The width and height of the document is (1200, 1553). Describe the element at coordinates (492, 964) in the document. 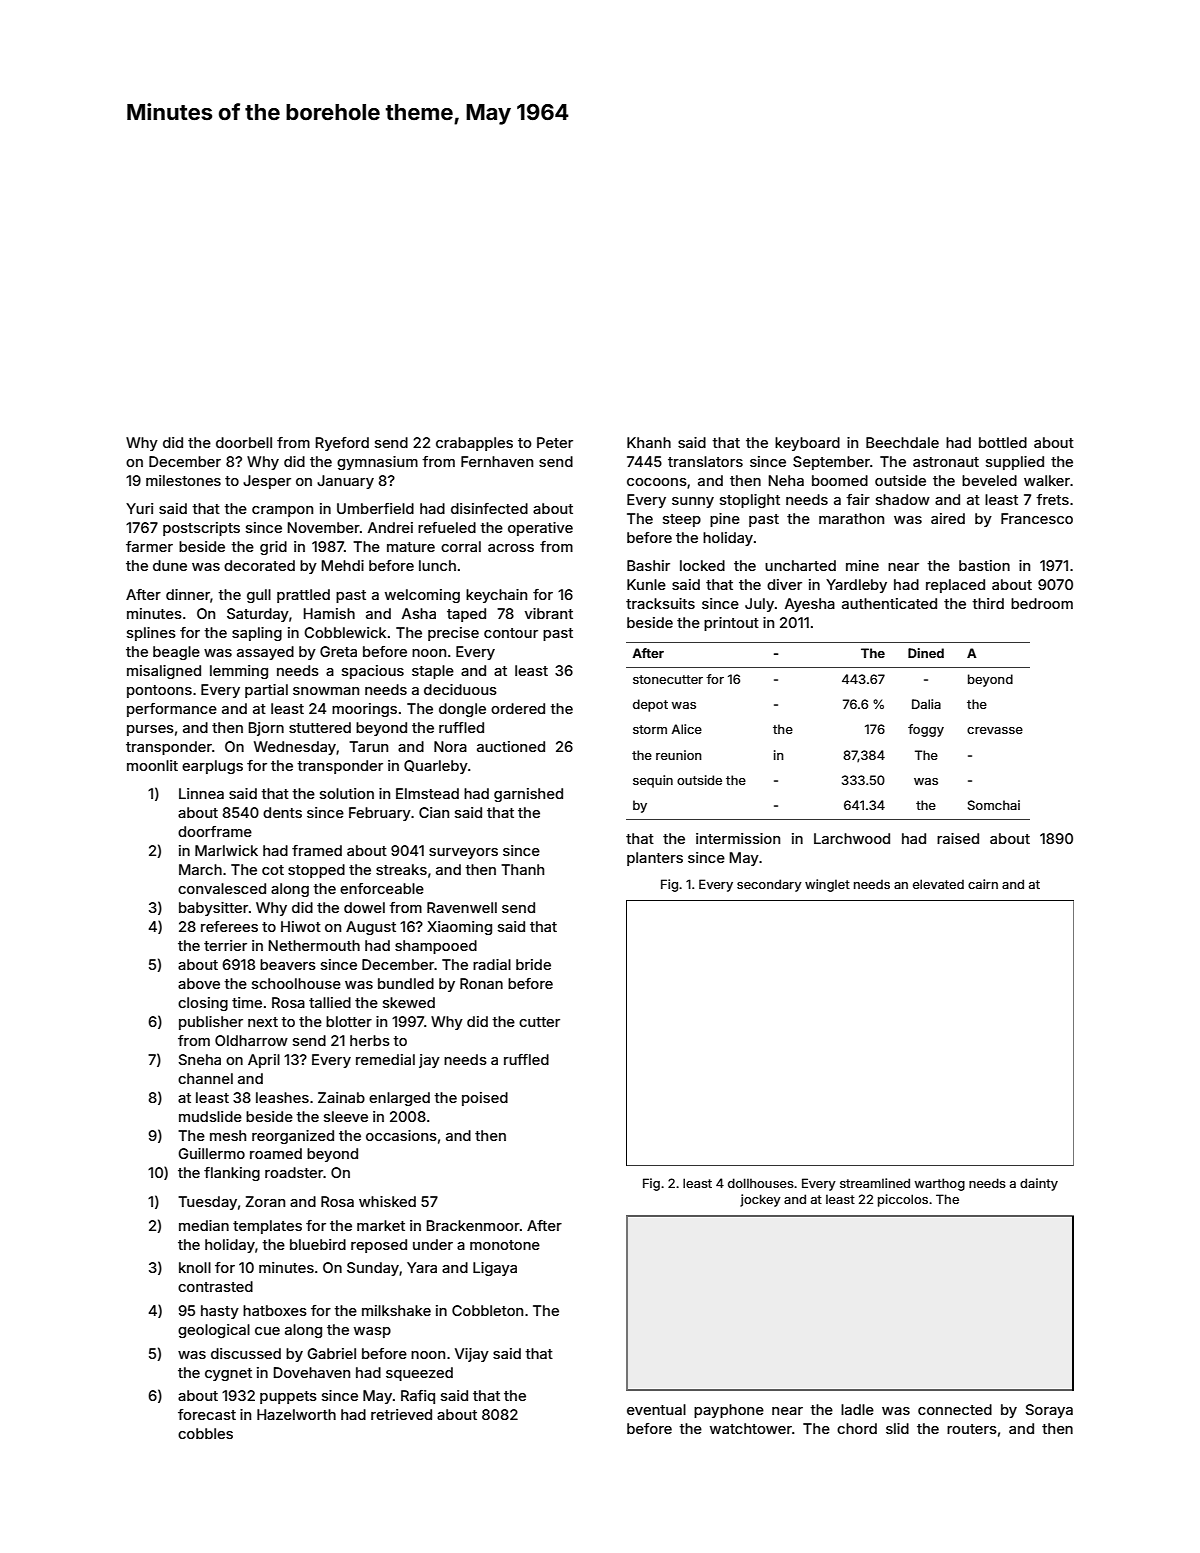

I see `radial` at that location.
